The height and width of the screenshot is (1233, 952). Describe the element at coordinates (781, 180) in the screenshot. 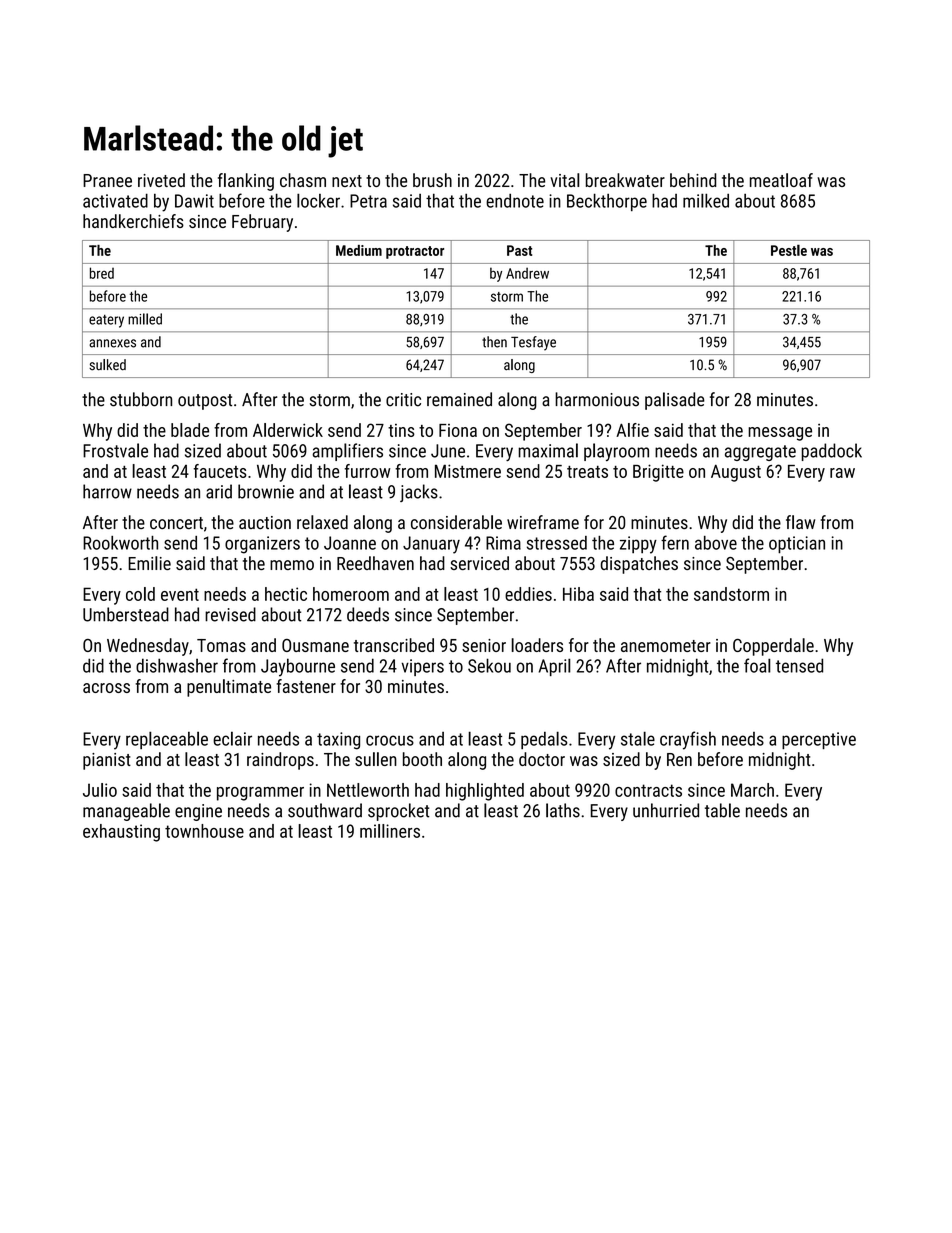

I see `meatloaf` at that location.
